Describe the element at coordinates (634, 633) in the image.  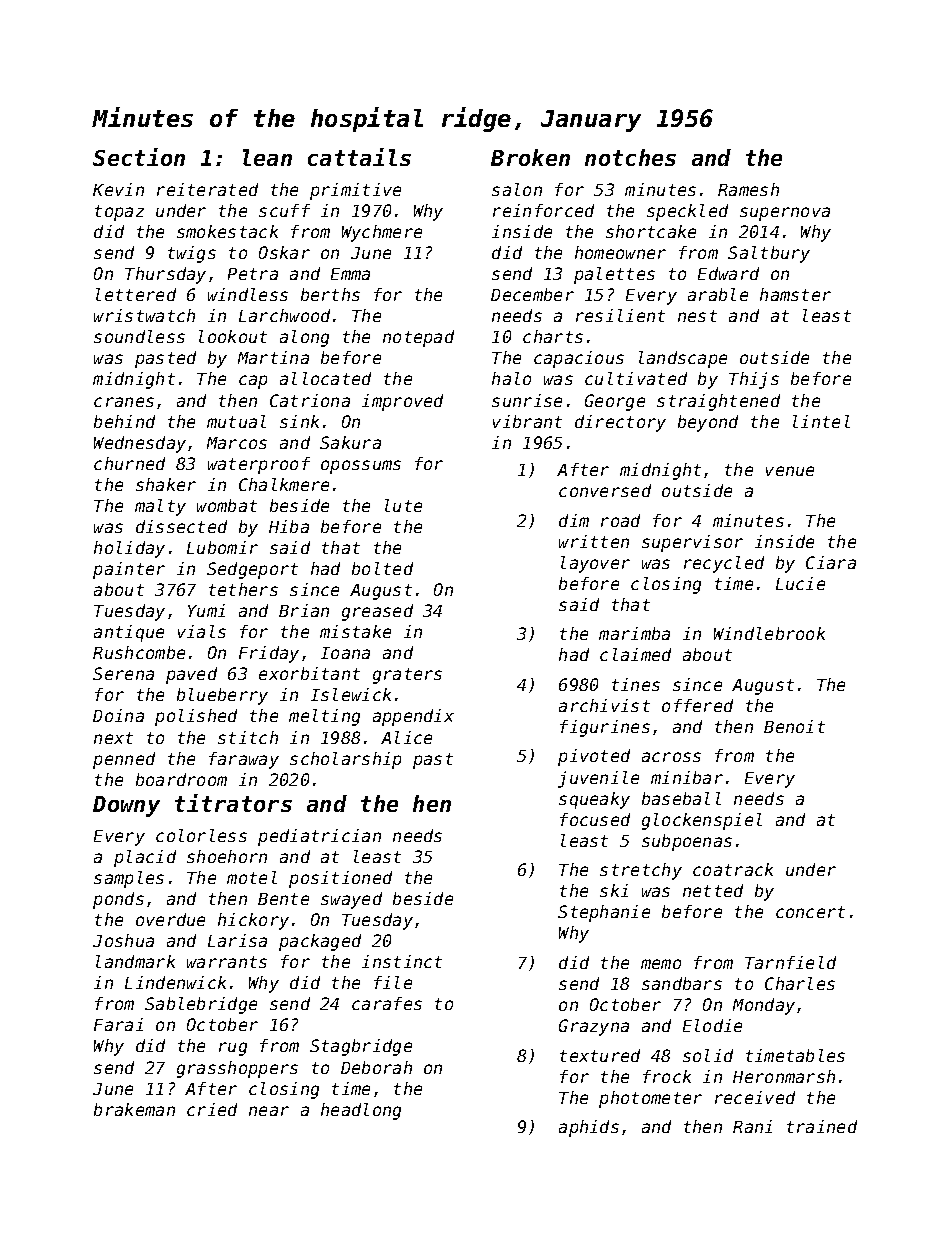
I see `marimba` at that location.
